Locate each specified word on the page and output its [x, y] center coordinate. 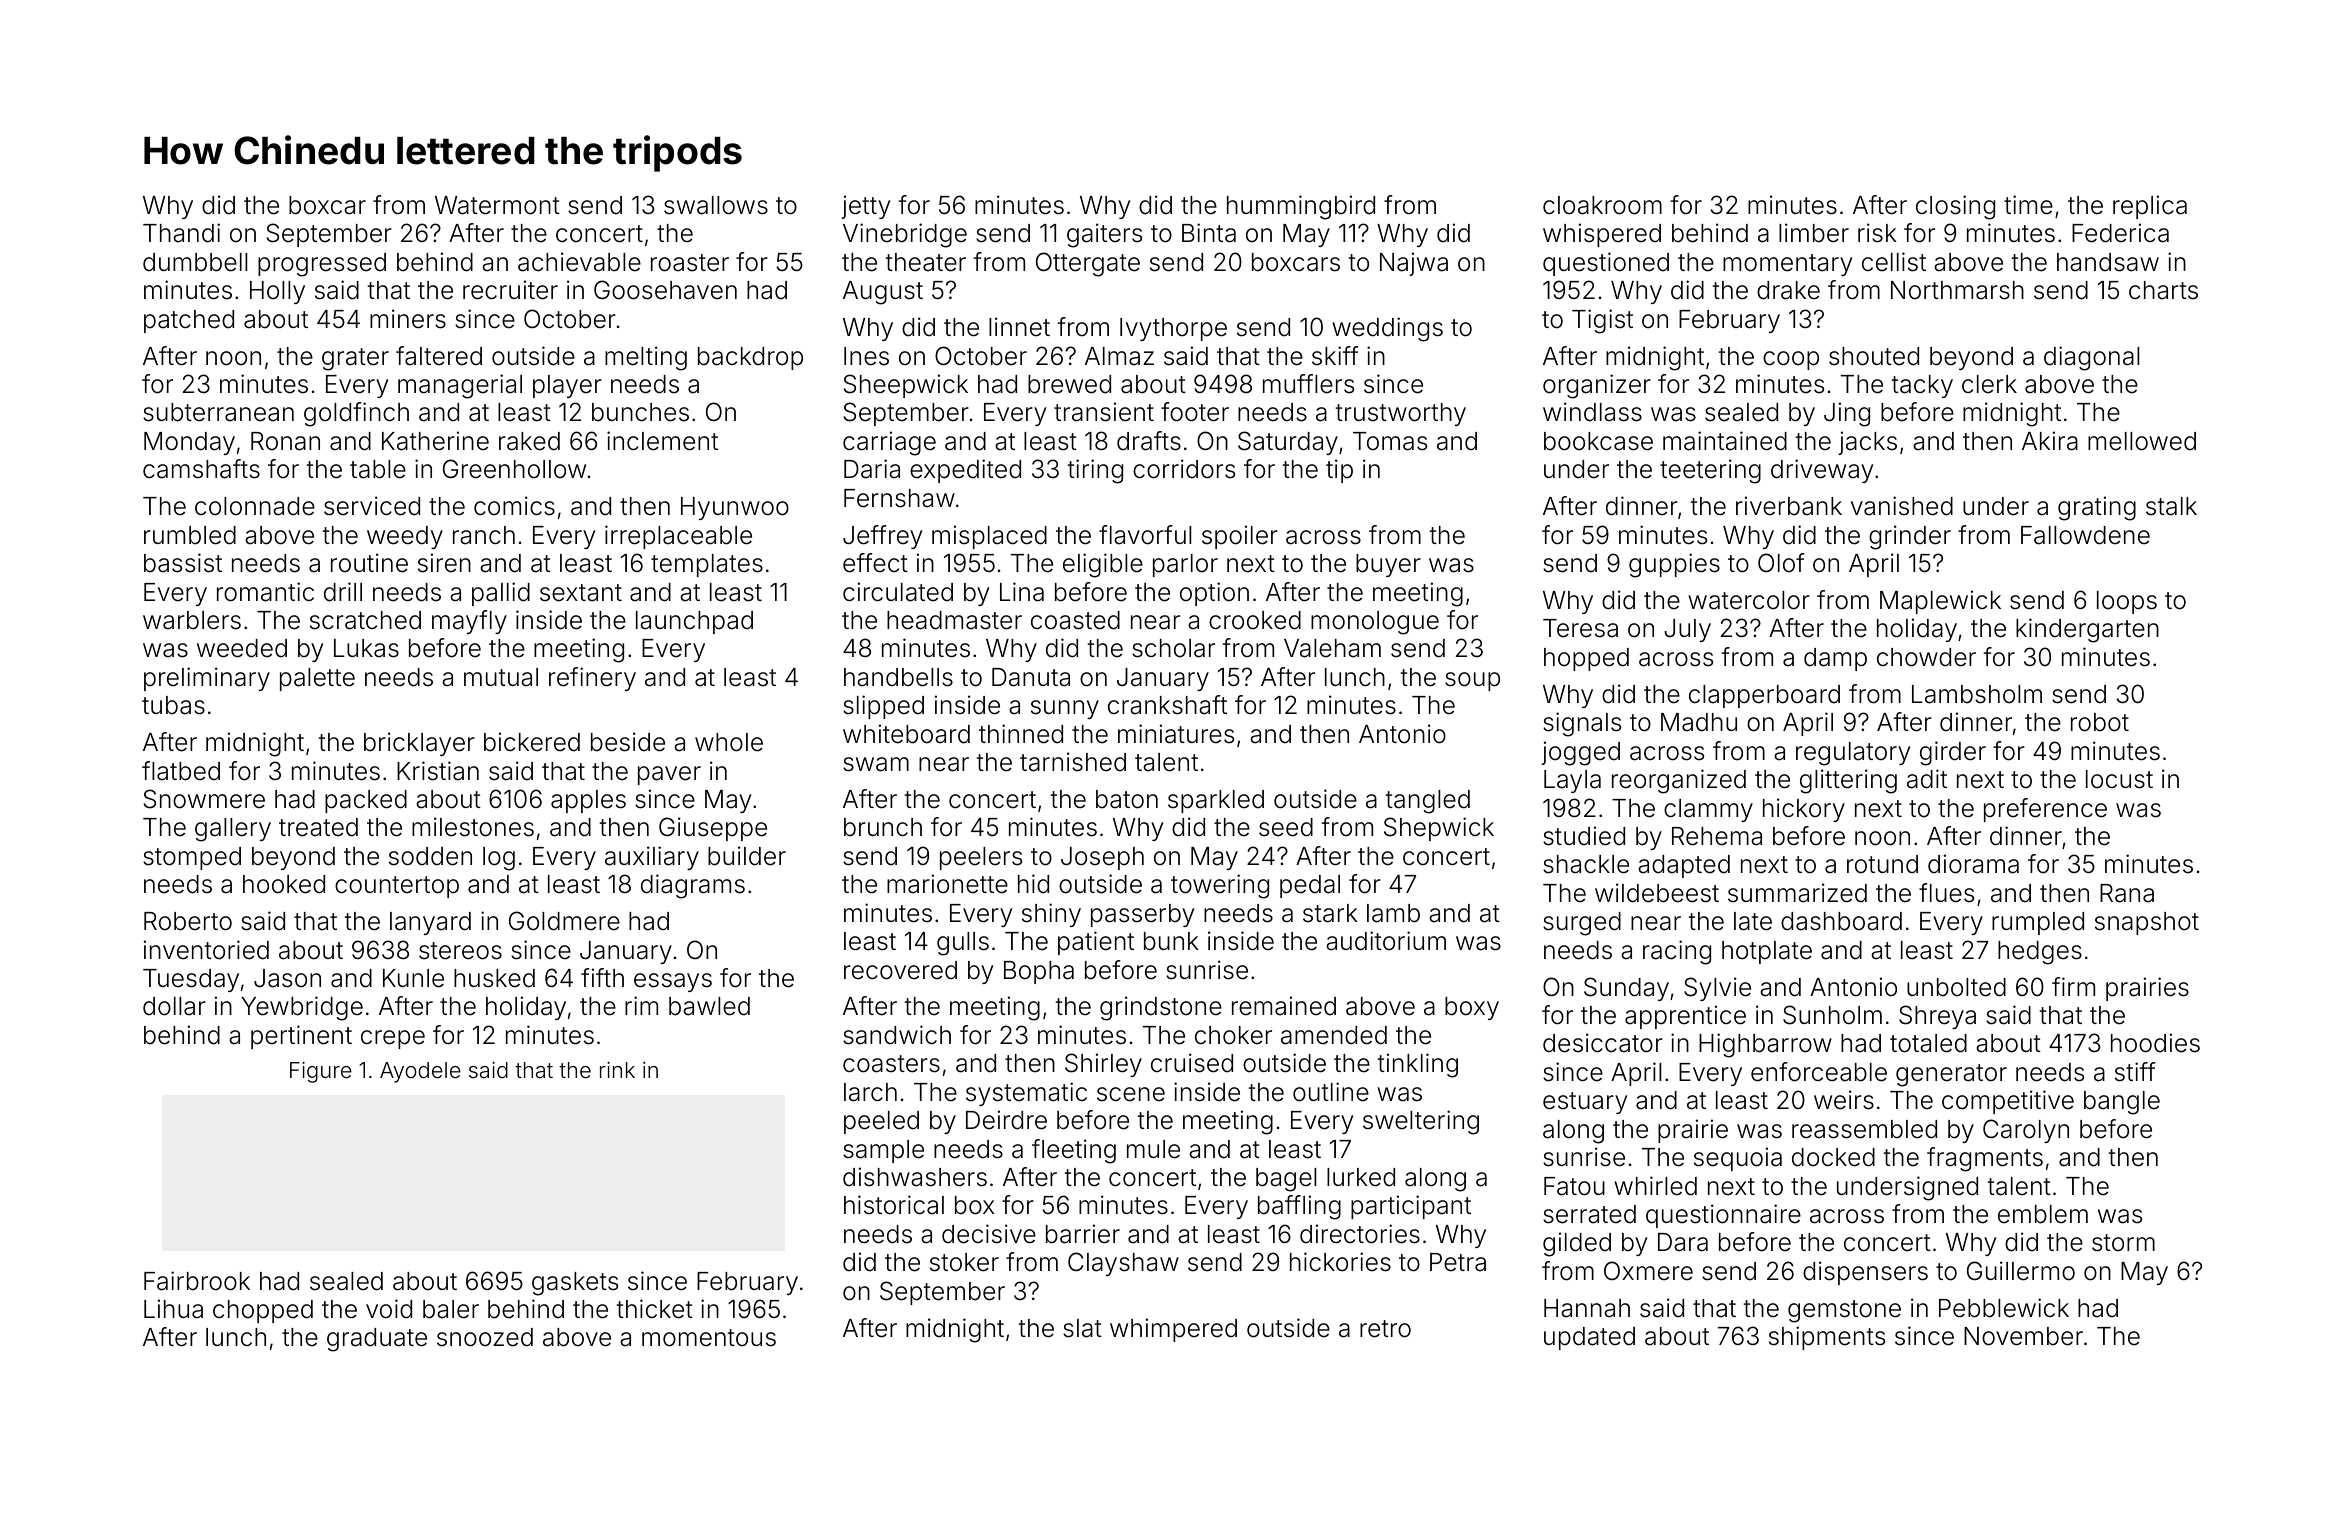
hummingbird [1301, 207]
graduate [377, 1340]
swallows [716, 205]
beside [628, 742]
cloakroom [1602, 205]
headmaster [954, 620]
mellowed [2142, 441]
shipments [1827, 1338]
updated [1589, 1338]
